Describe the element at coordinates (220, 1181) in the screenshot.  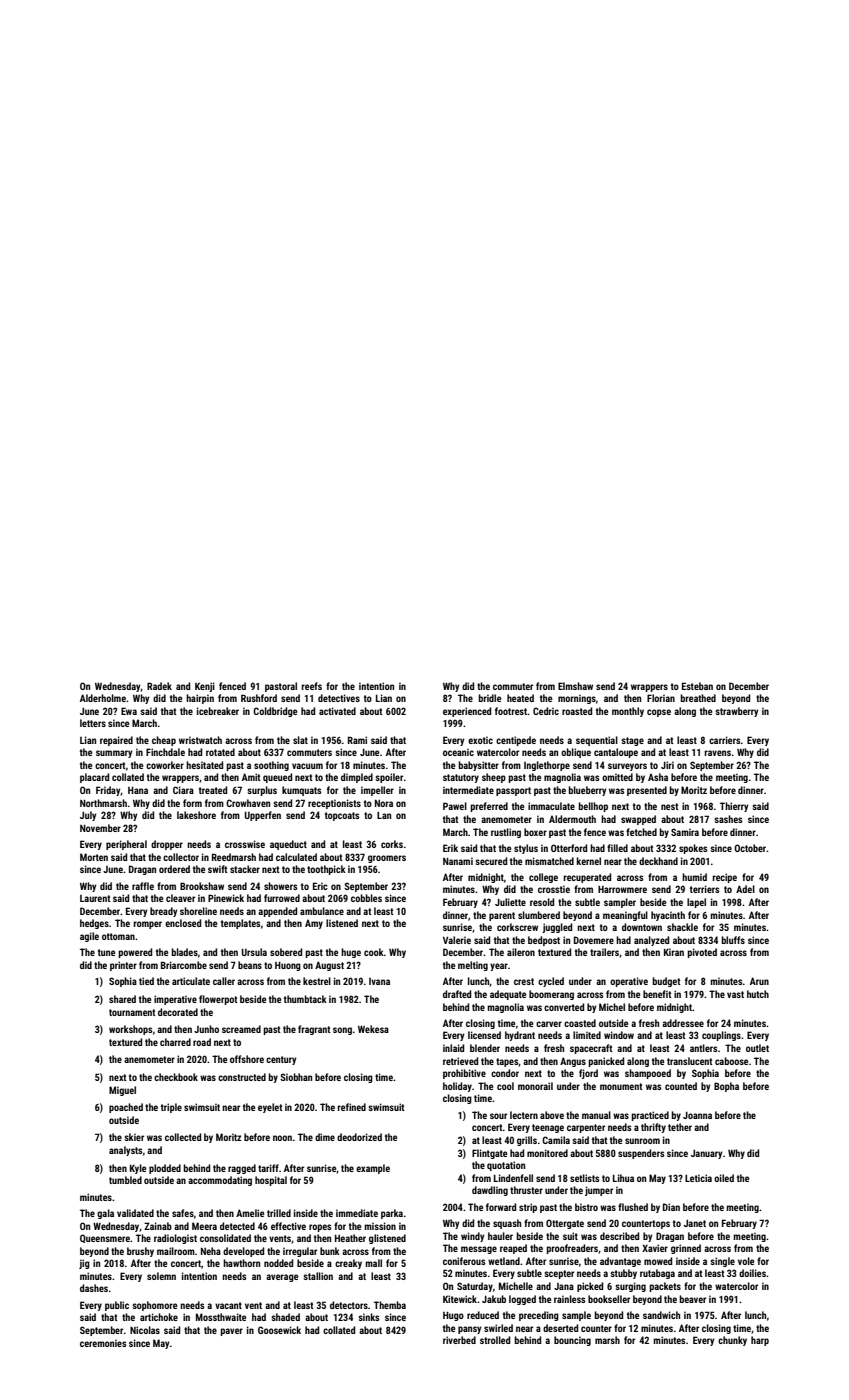
I see `accommodating` at that location.
